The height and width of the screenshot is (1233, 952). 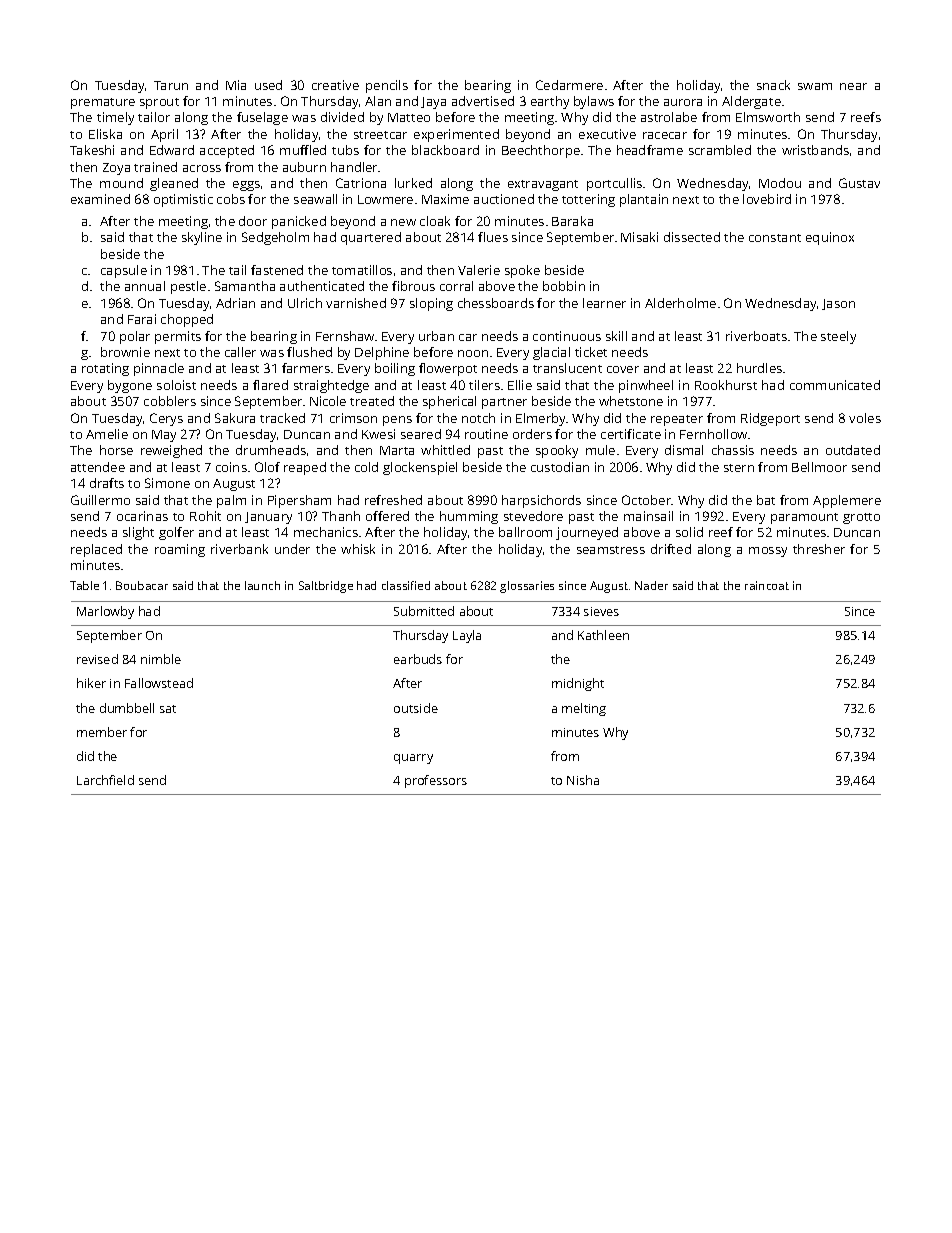 I want to click on wristbands, so click(x=815, y=150).
